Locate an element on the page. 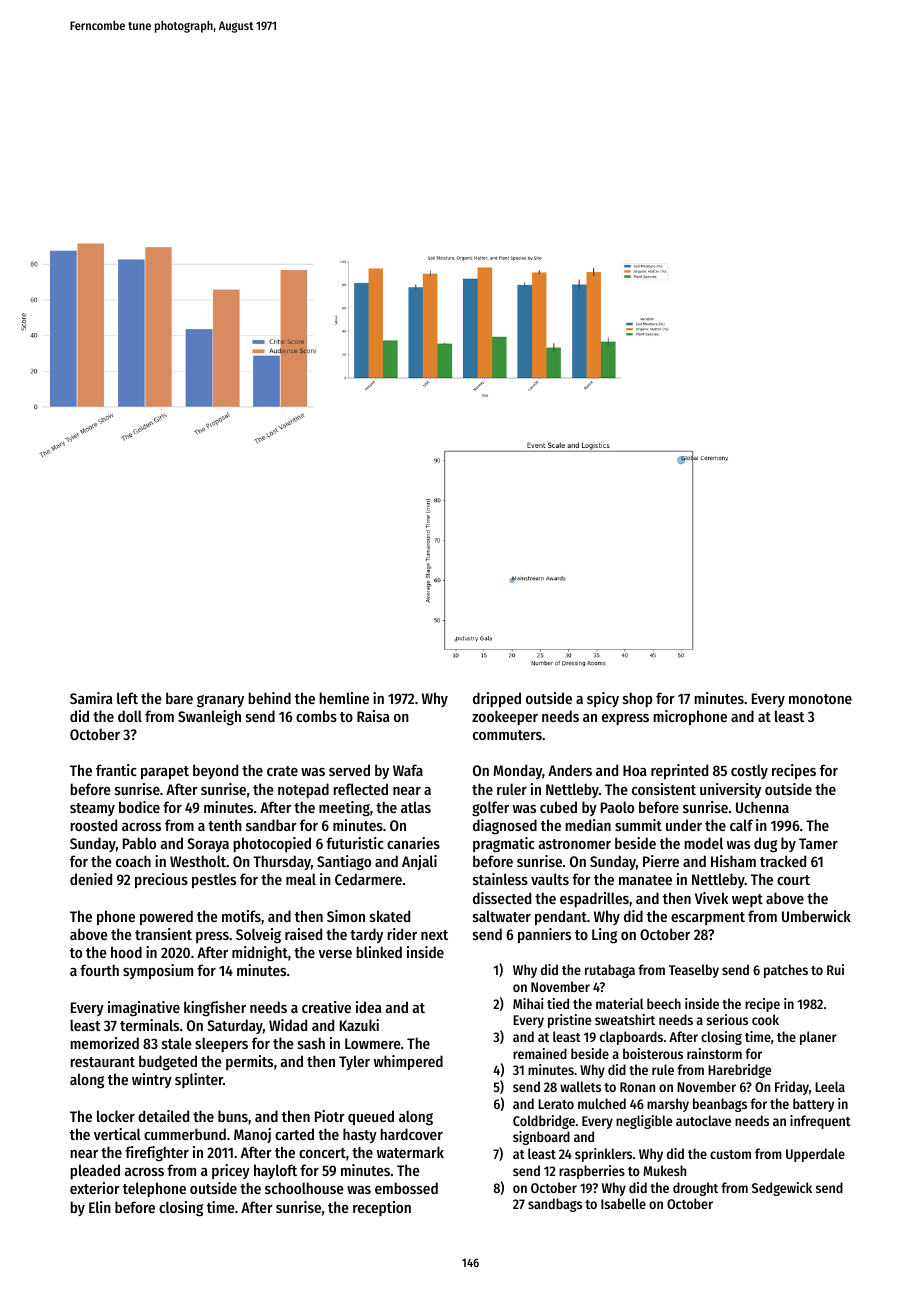  sleepers is located at coordinates (221, 1044).
